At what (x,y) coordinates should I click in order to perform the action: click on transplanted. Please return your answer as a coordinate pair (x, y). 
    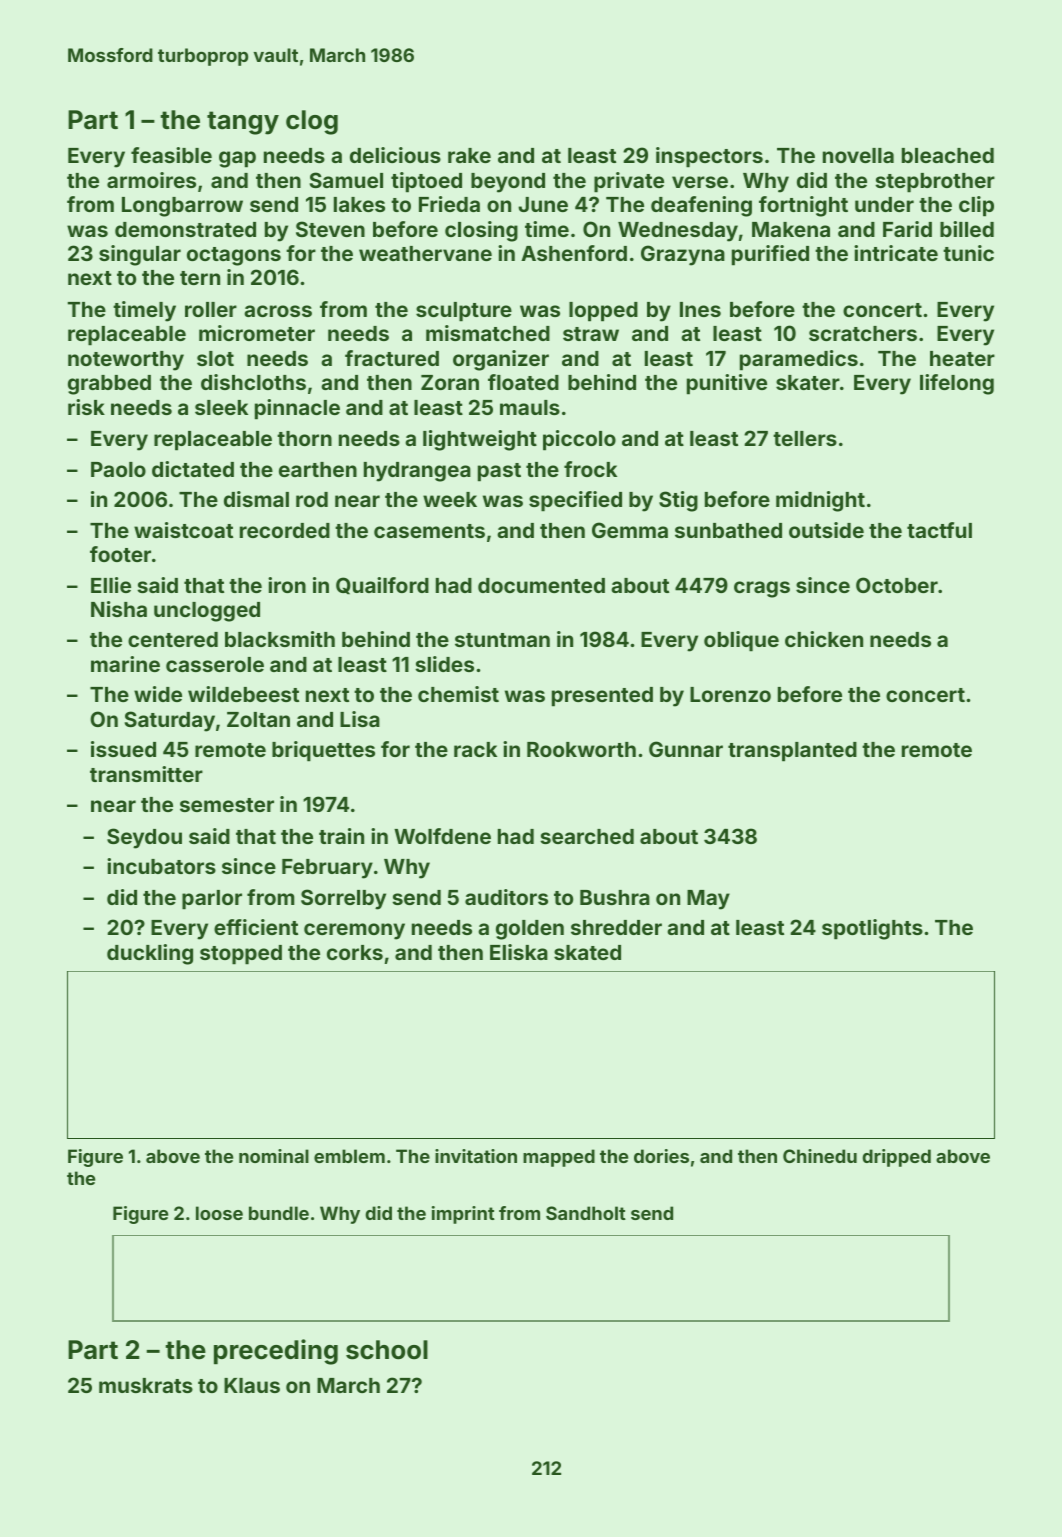
    Looking at the image, I should click on (792, 752).
